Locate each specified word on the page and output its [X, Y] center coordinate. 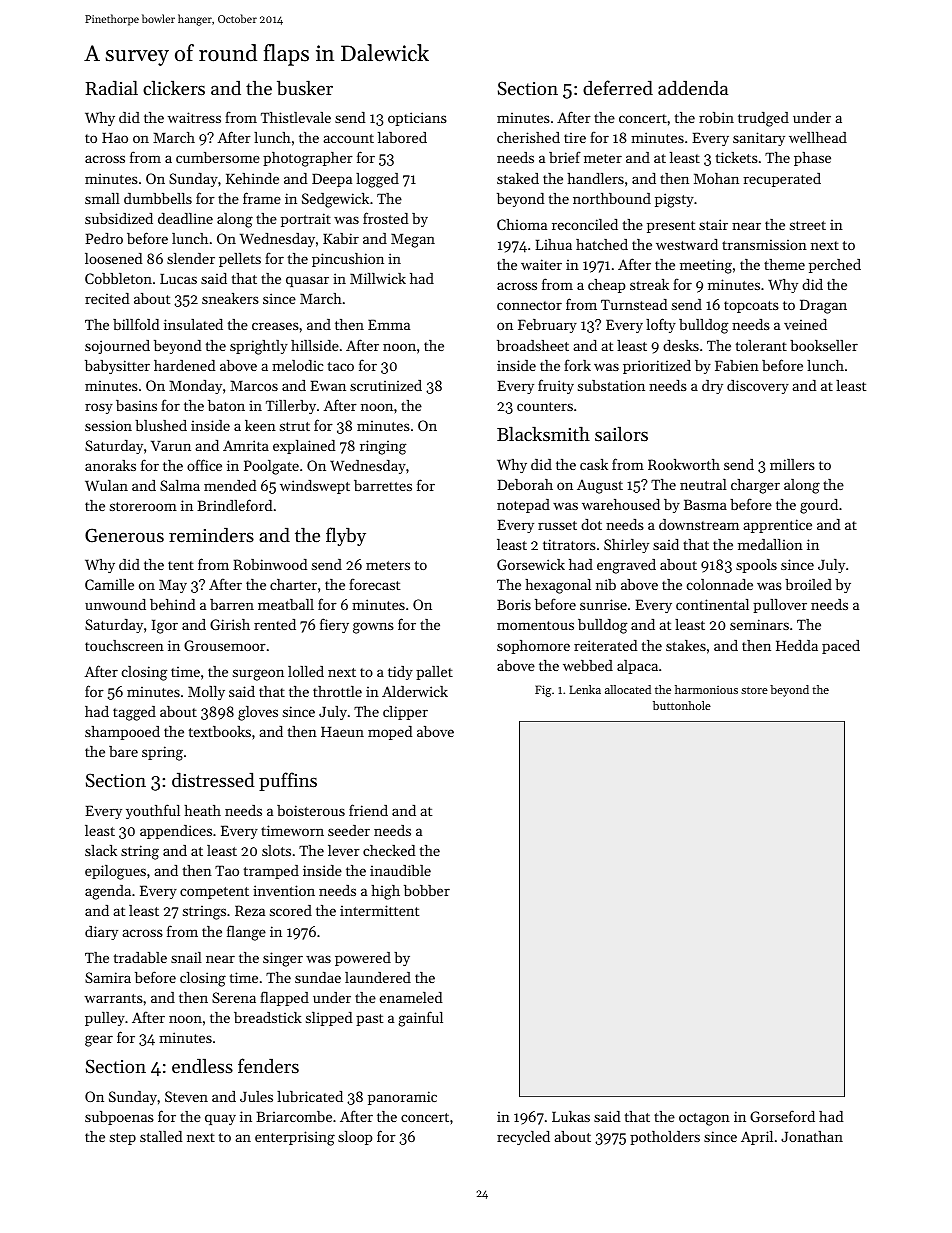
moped [390, 733]
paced [841, 647]
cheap [607, 286]
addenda [693, 87]
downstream [699, 524]
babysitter [117, 367]
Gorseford [782, 1116]
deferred [618, 87]
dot [591, 524]
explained [304, 447]
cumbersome [218, 157]
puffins [288, 781]
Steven [186, 1096]
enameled [411, 997]
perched [835, 266]
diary [101, 933]
